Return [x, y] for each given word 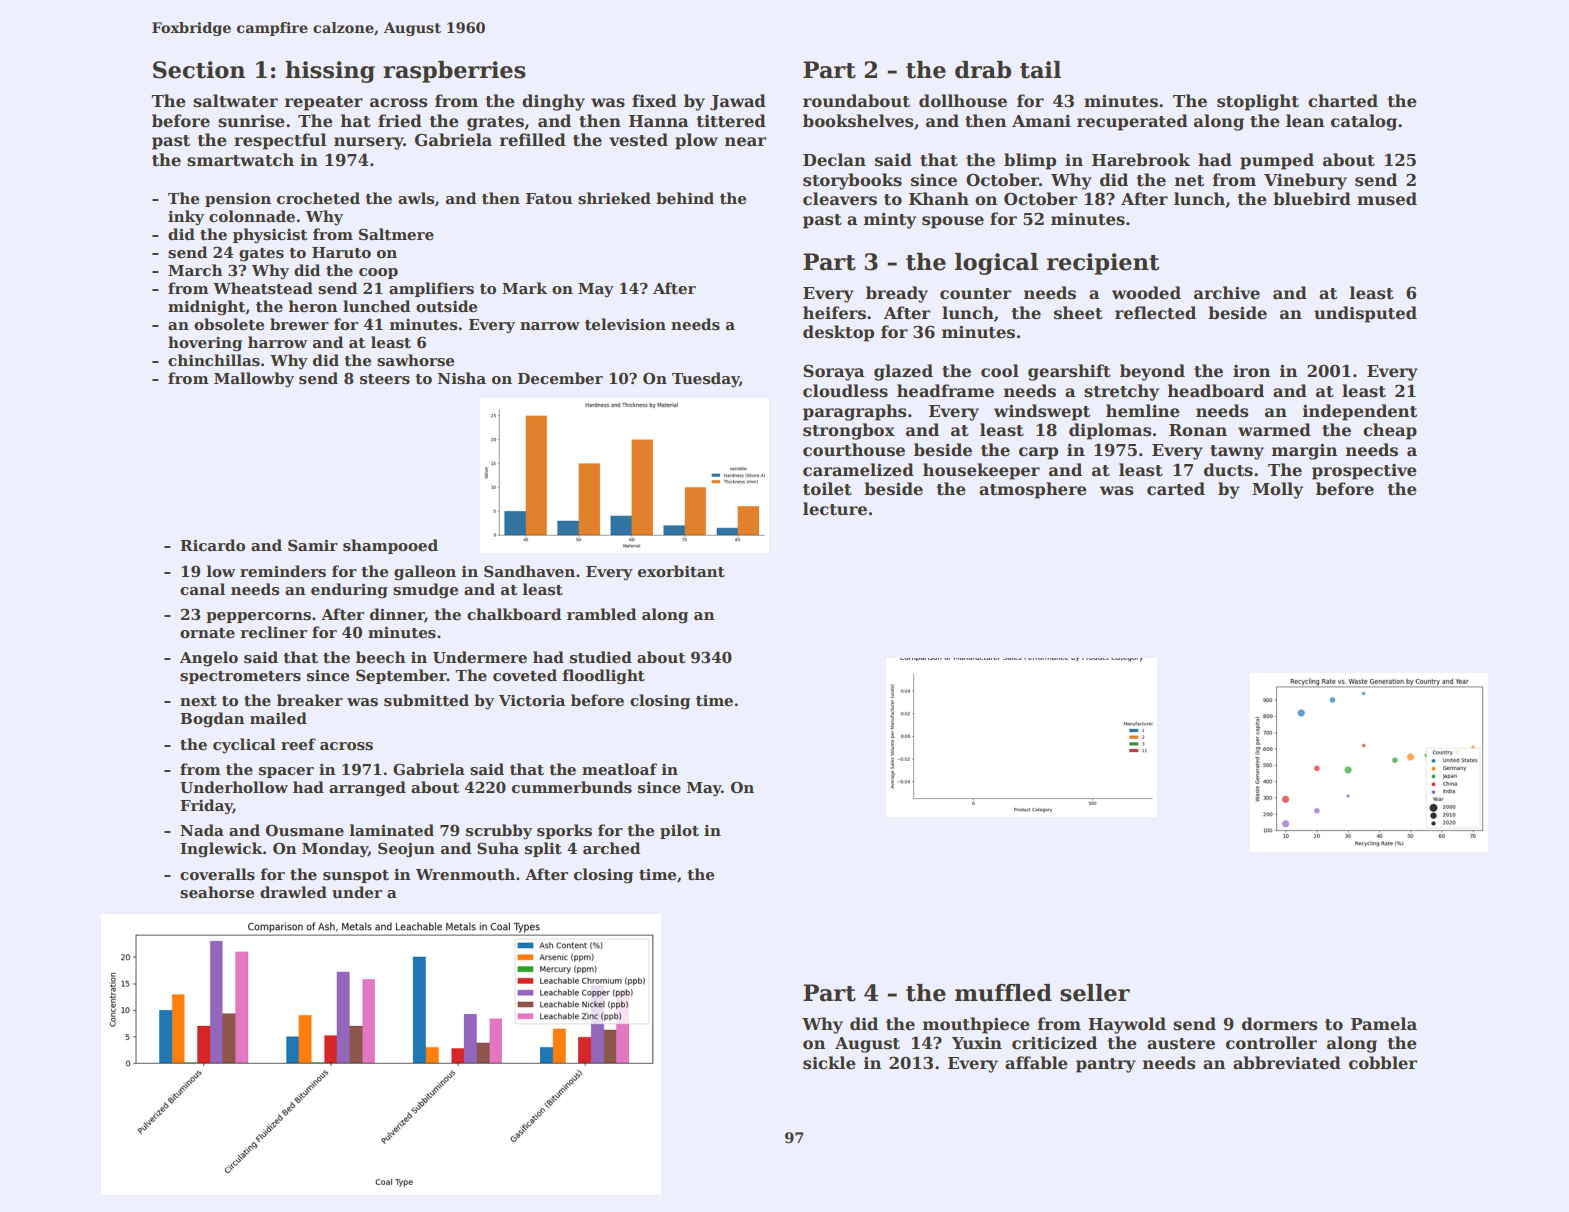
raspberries [454, 72]
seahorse [217, 892]
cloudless [845, 391]
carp [1038, 453]
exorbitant [681, 571]
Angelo [209, 659]
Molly [1277, 490]
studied [601, 657]
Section [199, 70]
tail [1040, 70]
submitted [426, 700]
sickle [829, 1063]
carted [1176, 489]
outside [446, 306]
